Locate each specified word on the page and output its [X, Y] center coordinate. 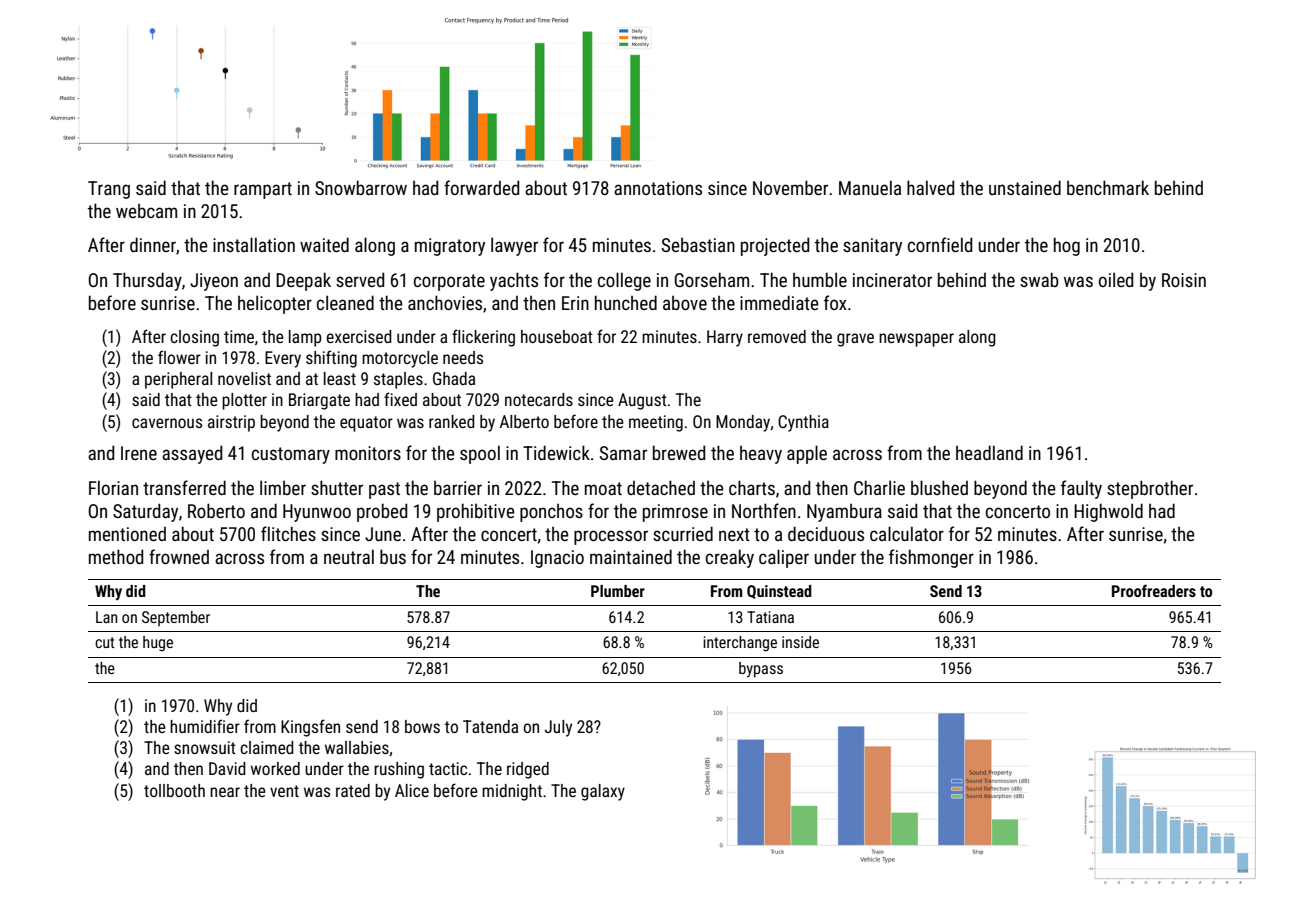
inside [800, 642]
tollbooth [174, 790]
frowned [179, 556]
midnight [512, 792]
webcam [146, 211]
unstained [1025, 187]
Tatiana [770, 617]
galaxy [603, 792]
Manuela [870, 187]
